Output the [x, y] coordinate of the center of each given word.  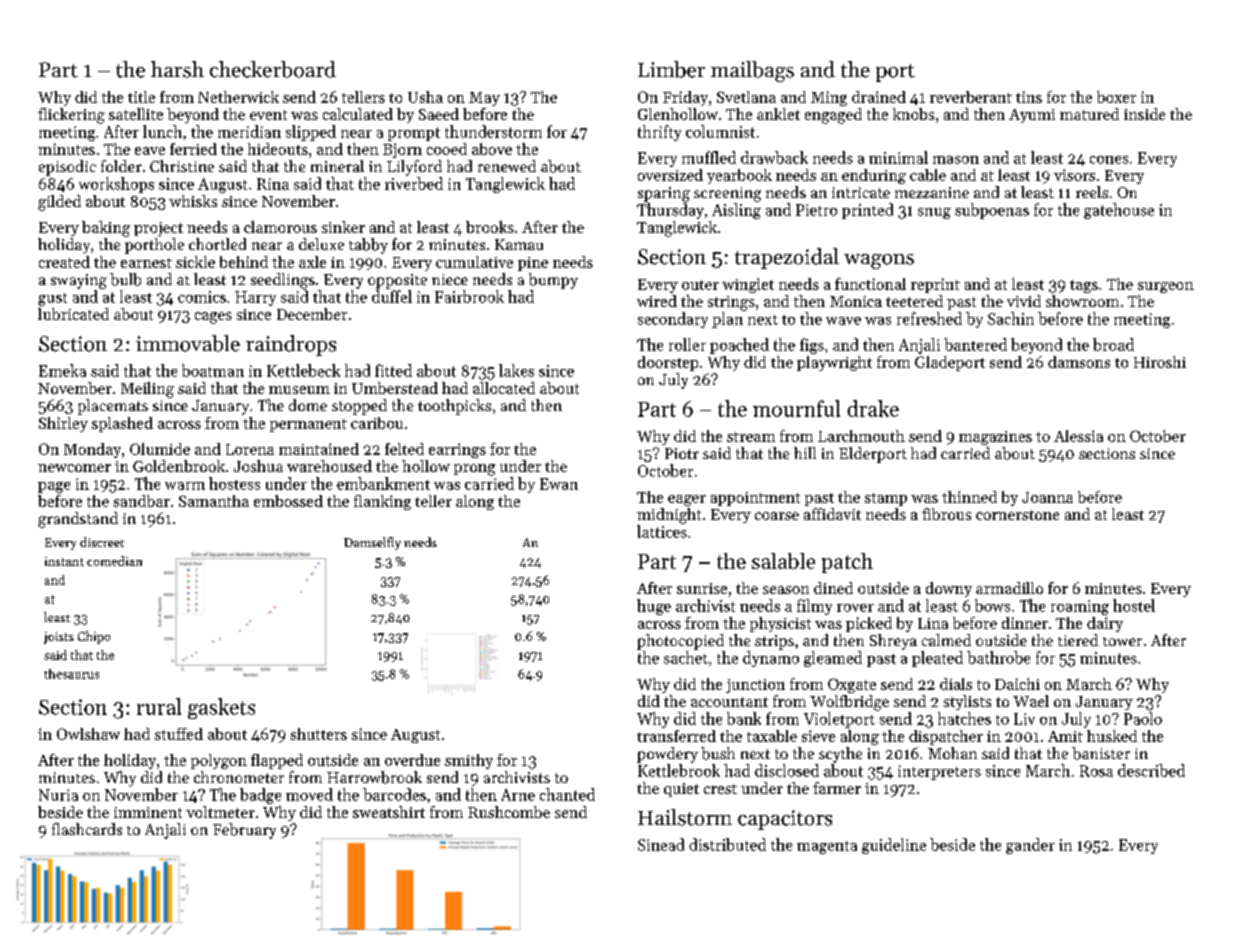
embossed [288, 501]
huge [654, 607]
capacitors [785, 820]
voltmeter [220, 812]
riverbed [414, 183]
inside [1144, 114]
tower [1122, 641]
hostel [1134, 605]
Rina [273, 184]
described [1151, 770]
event [268, 115]
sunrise [702, 588]
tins [1029, 97]
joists [59, 638]
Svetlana [746, 97]
